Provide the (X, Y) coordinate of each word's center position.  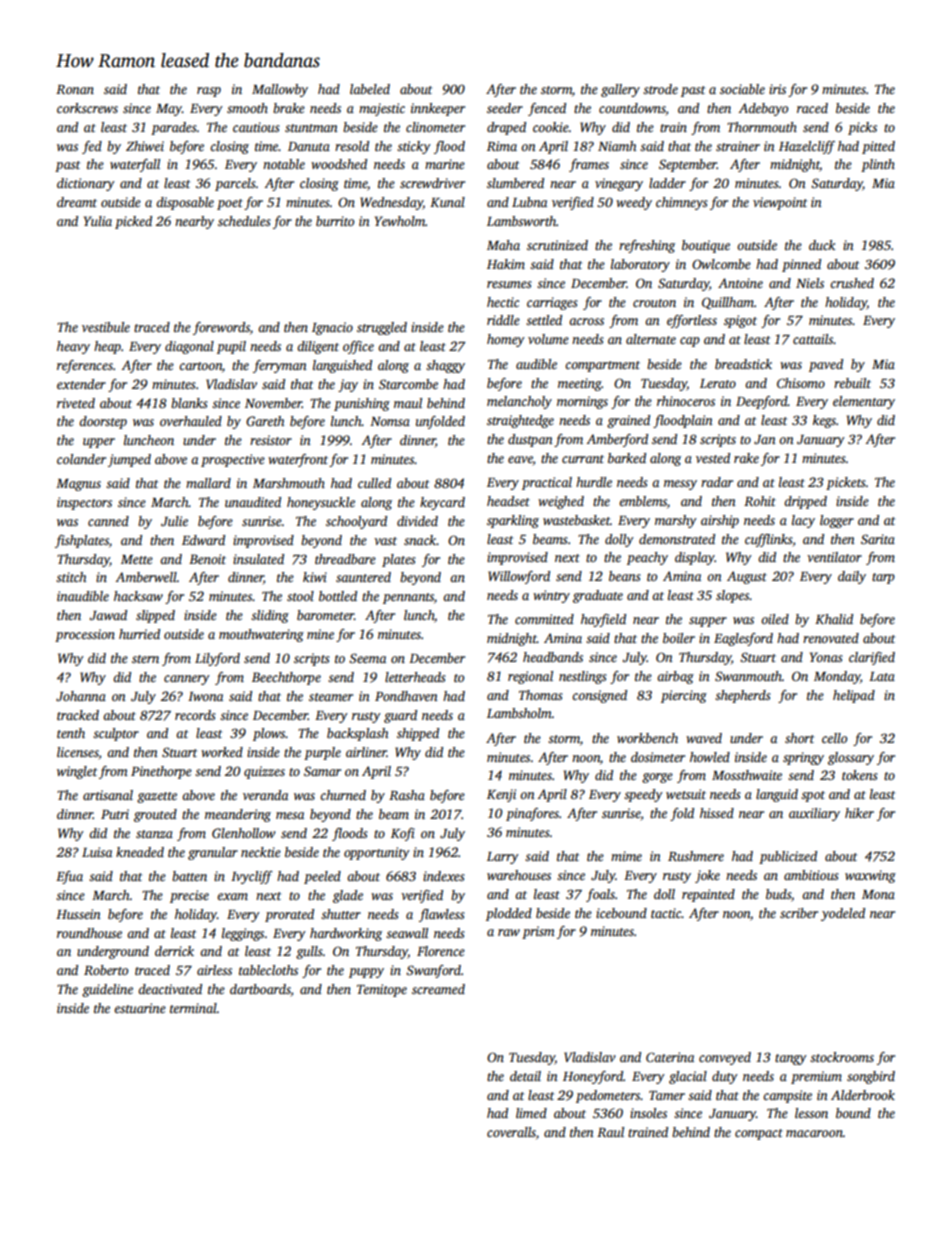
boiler (679, 638)
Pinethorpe (161, 772)
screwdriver (432, 183)
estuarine (140, 1008)
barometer (325, 615)
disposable (185, 203)
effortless (692, 321)
